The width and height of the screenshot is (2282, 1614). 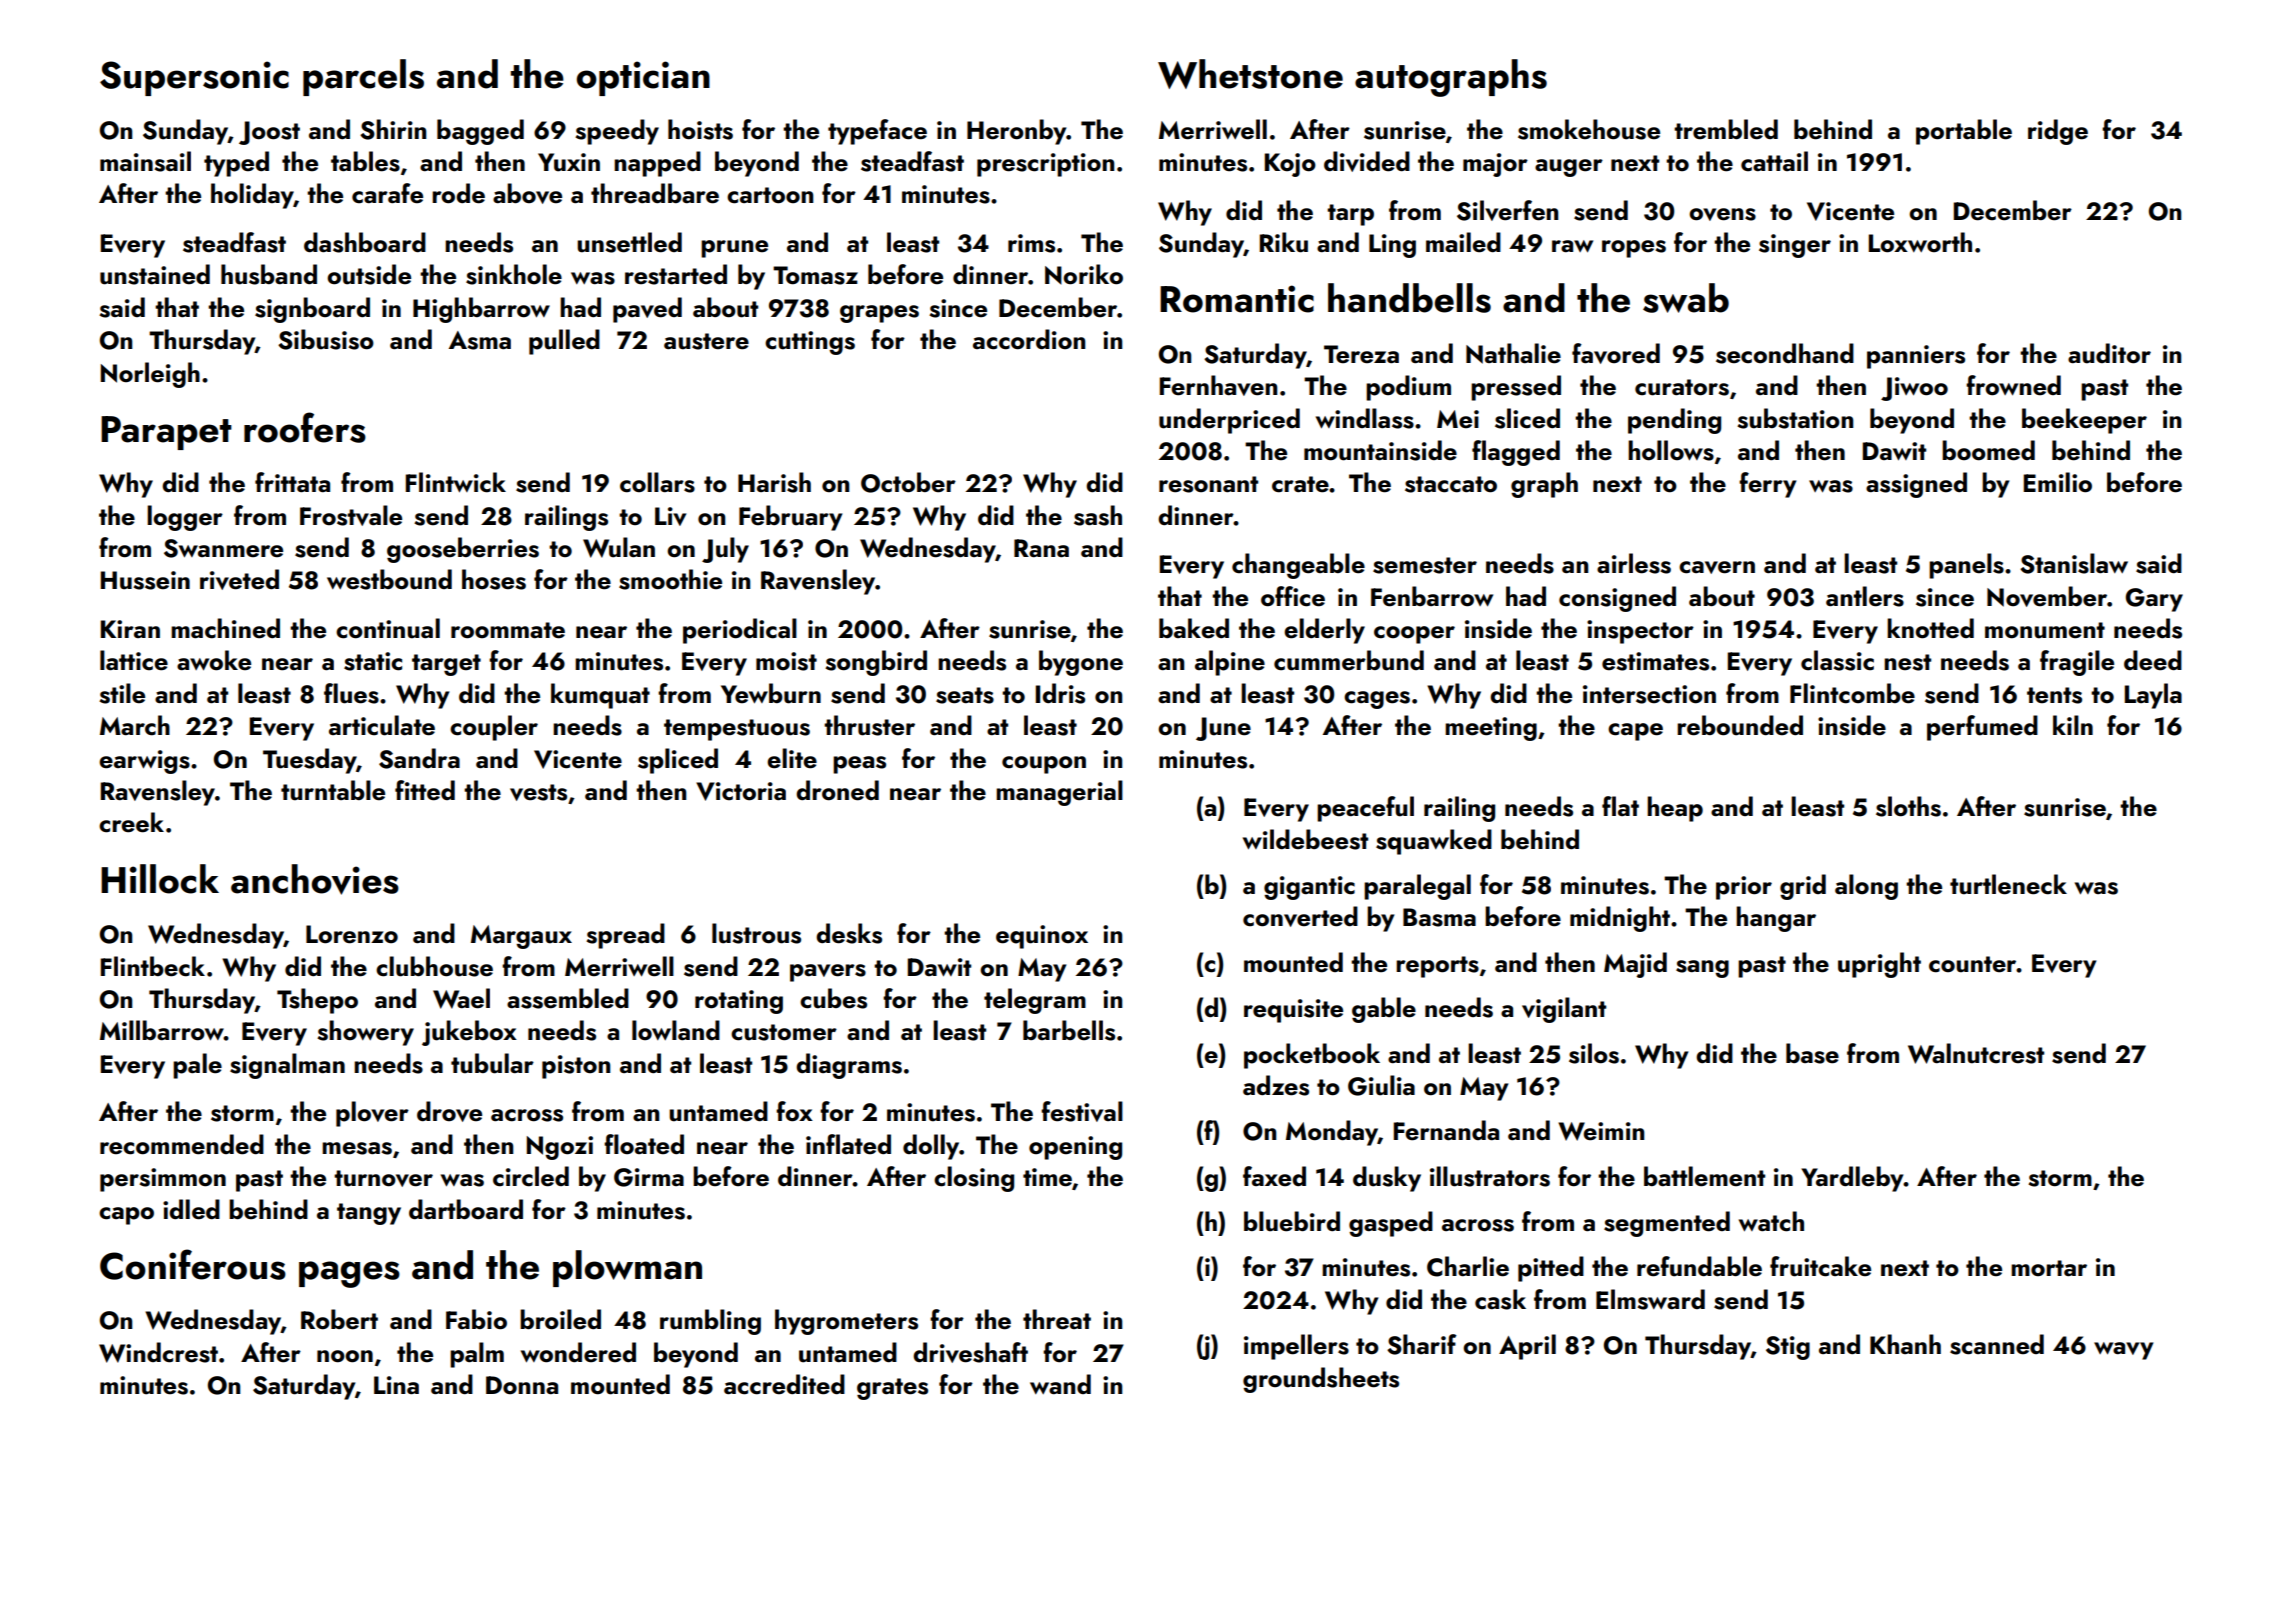 I want to click on Lina, so click(x=396, y=1385).
